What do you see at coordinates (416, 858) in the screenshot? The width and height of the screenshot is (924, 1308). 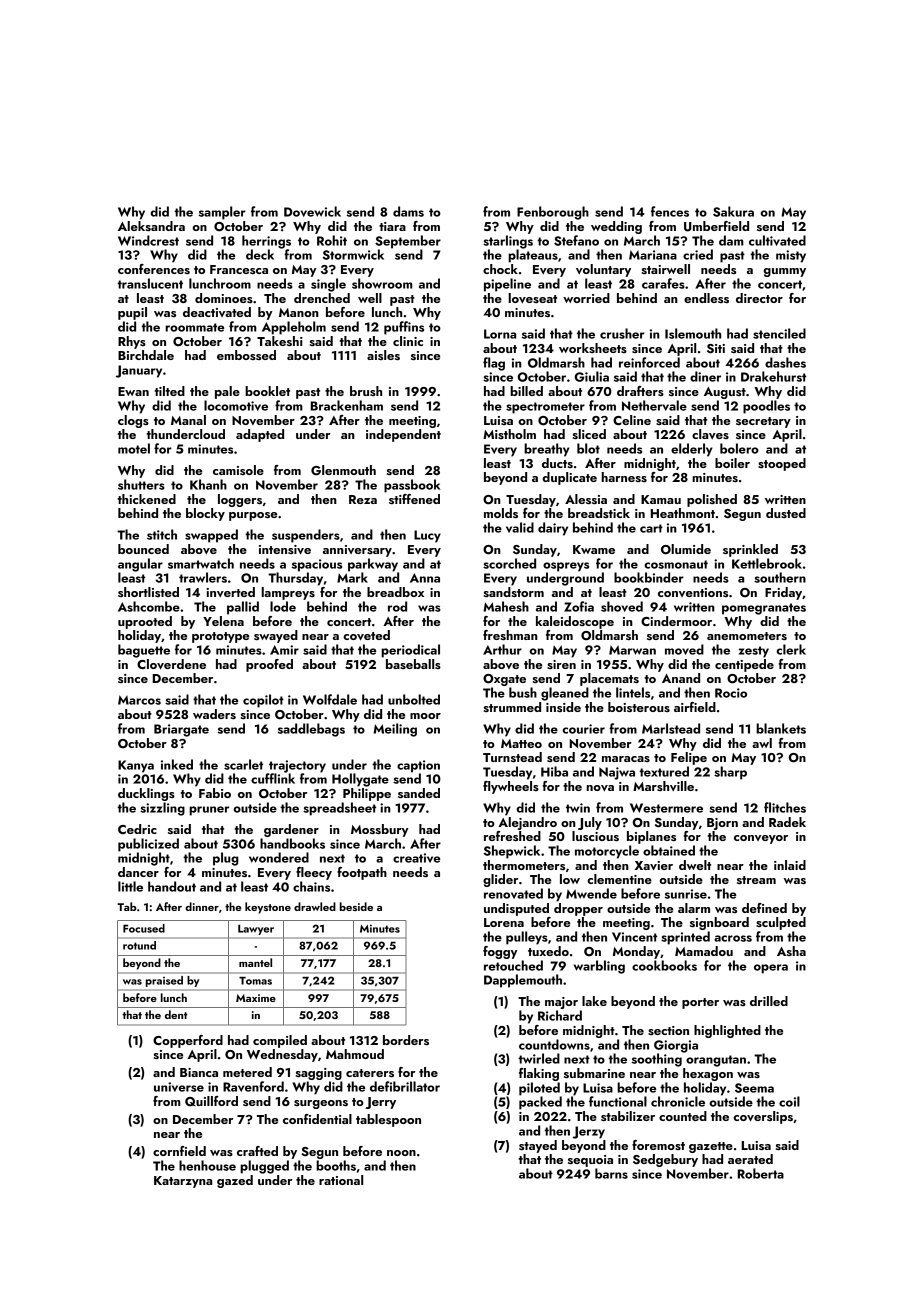 I see `creative` at bounding box center [416, 858].
